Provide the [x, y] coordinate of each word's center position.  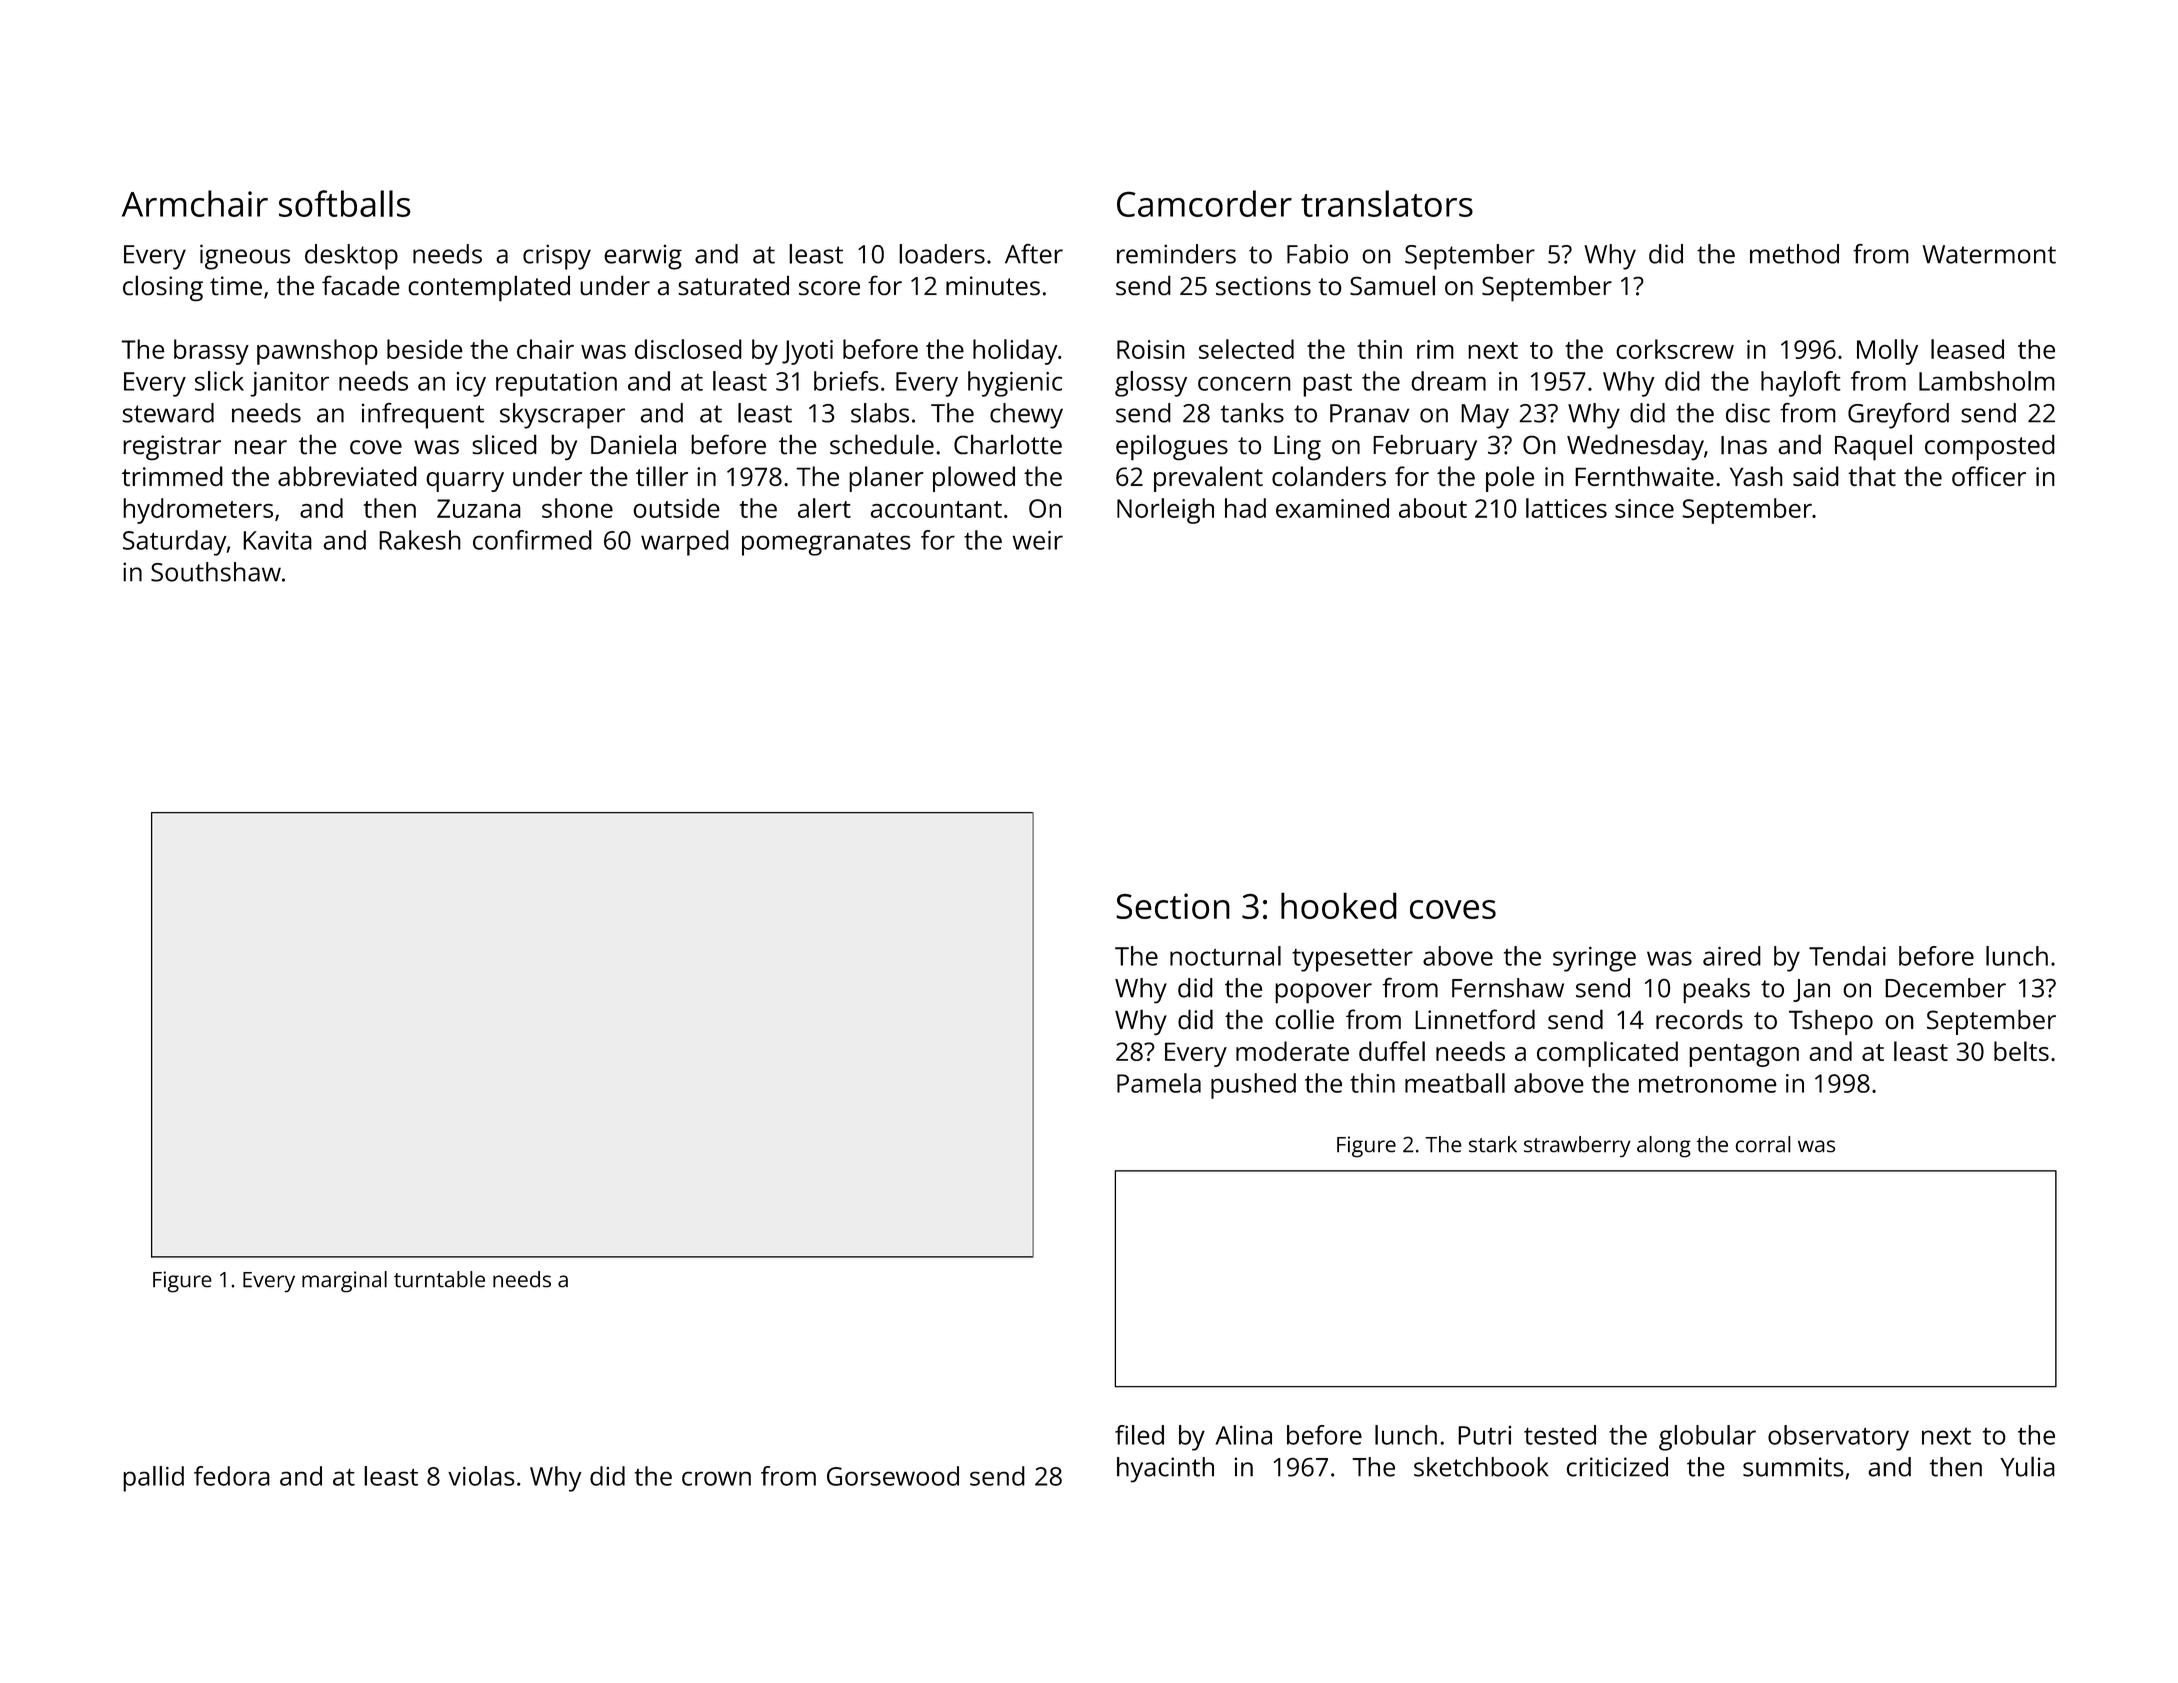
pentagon [1744, 1055]
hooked [1339, 905]
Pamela [1159, 1083]
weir [1038, 540]
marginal [344, 1282]
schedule [882, 444]
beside [425, 349]
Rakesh [420, 540]
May [1485, 416]
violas [481, 1476]
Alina [1244, 1435]
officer [1989, 476]
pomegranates [826, 544]
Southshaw [216, 572]
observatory [1838, 1438]
